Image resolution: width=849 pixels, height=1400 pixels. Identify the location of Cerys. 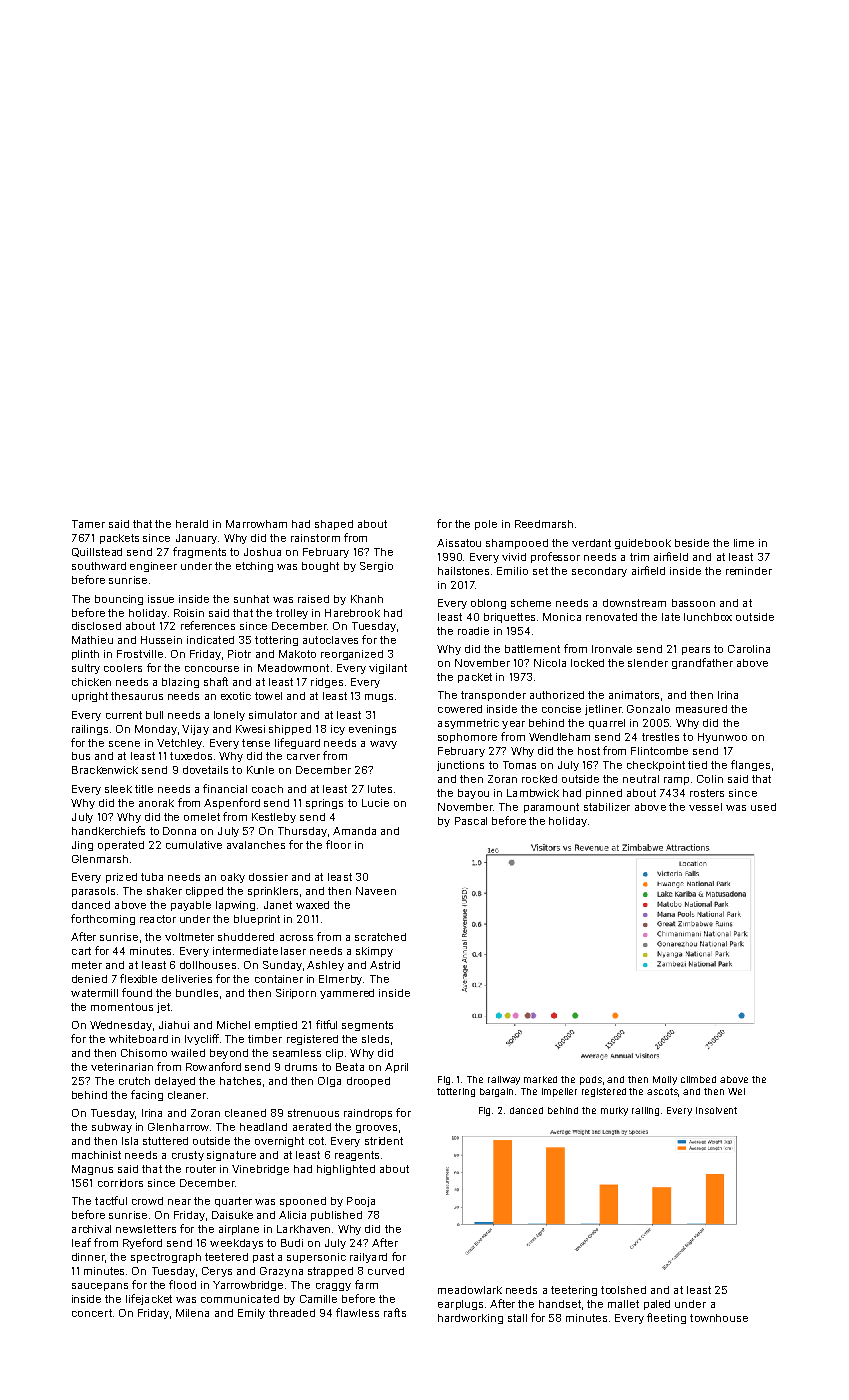
(217, 1272).
